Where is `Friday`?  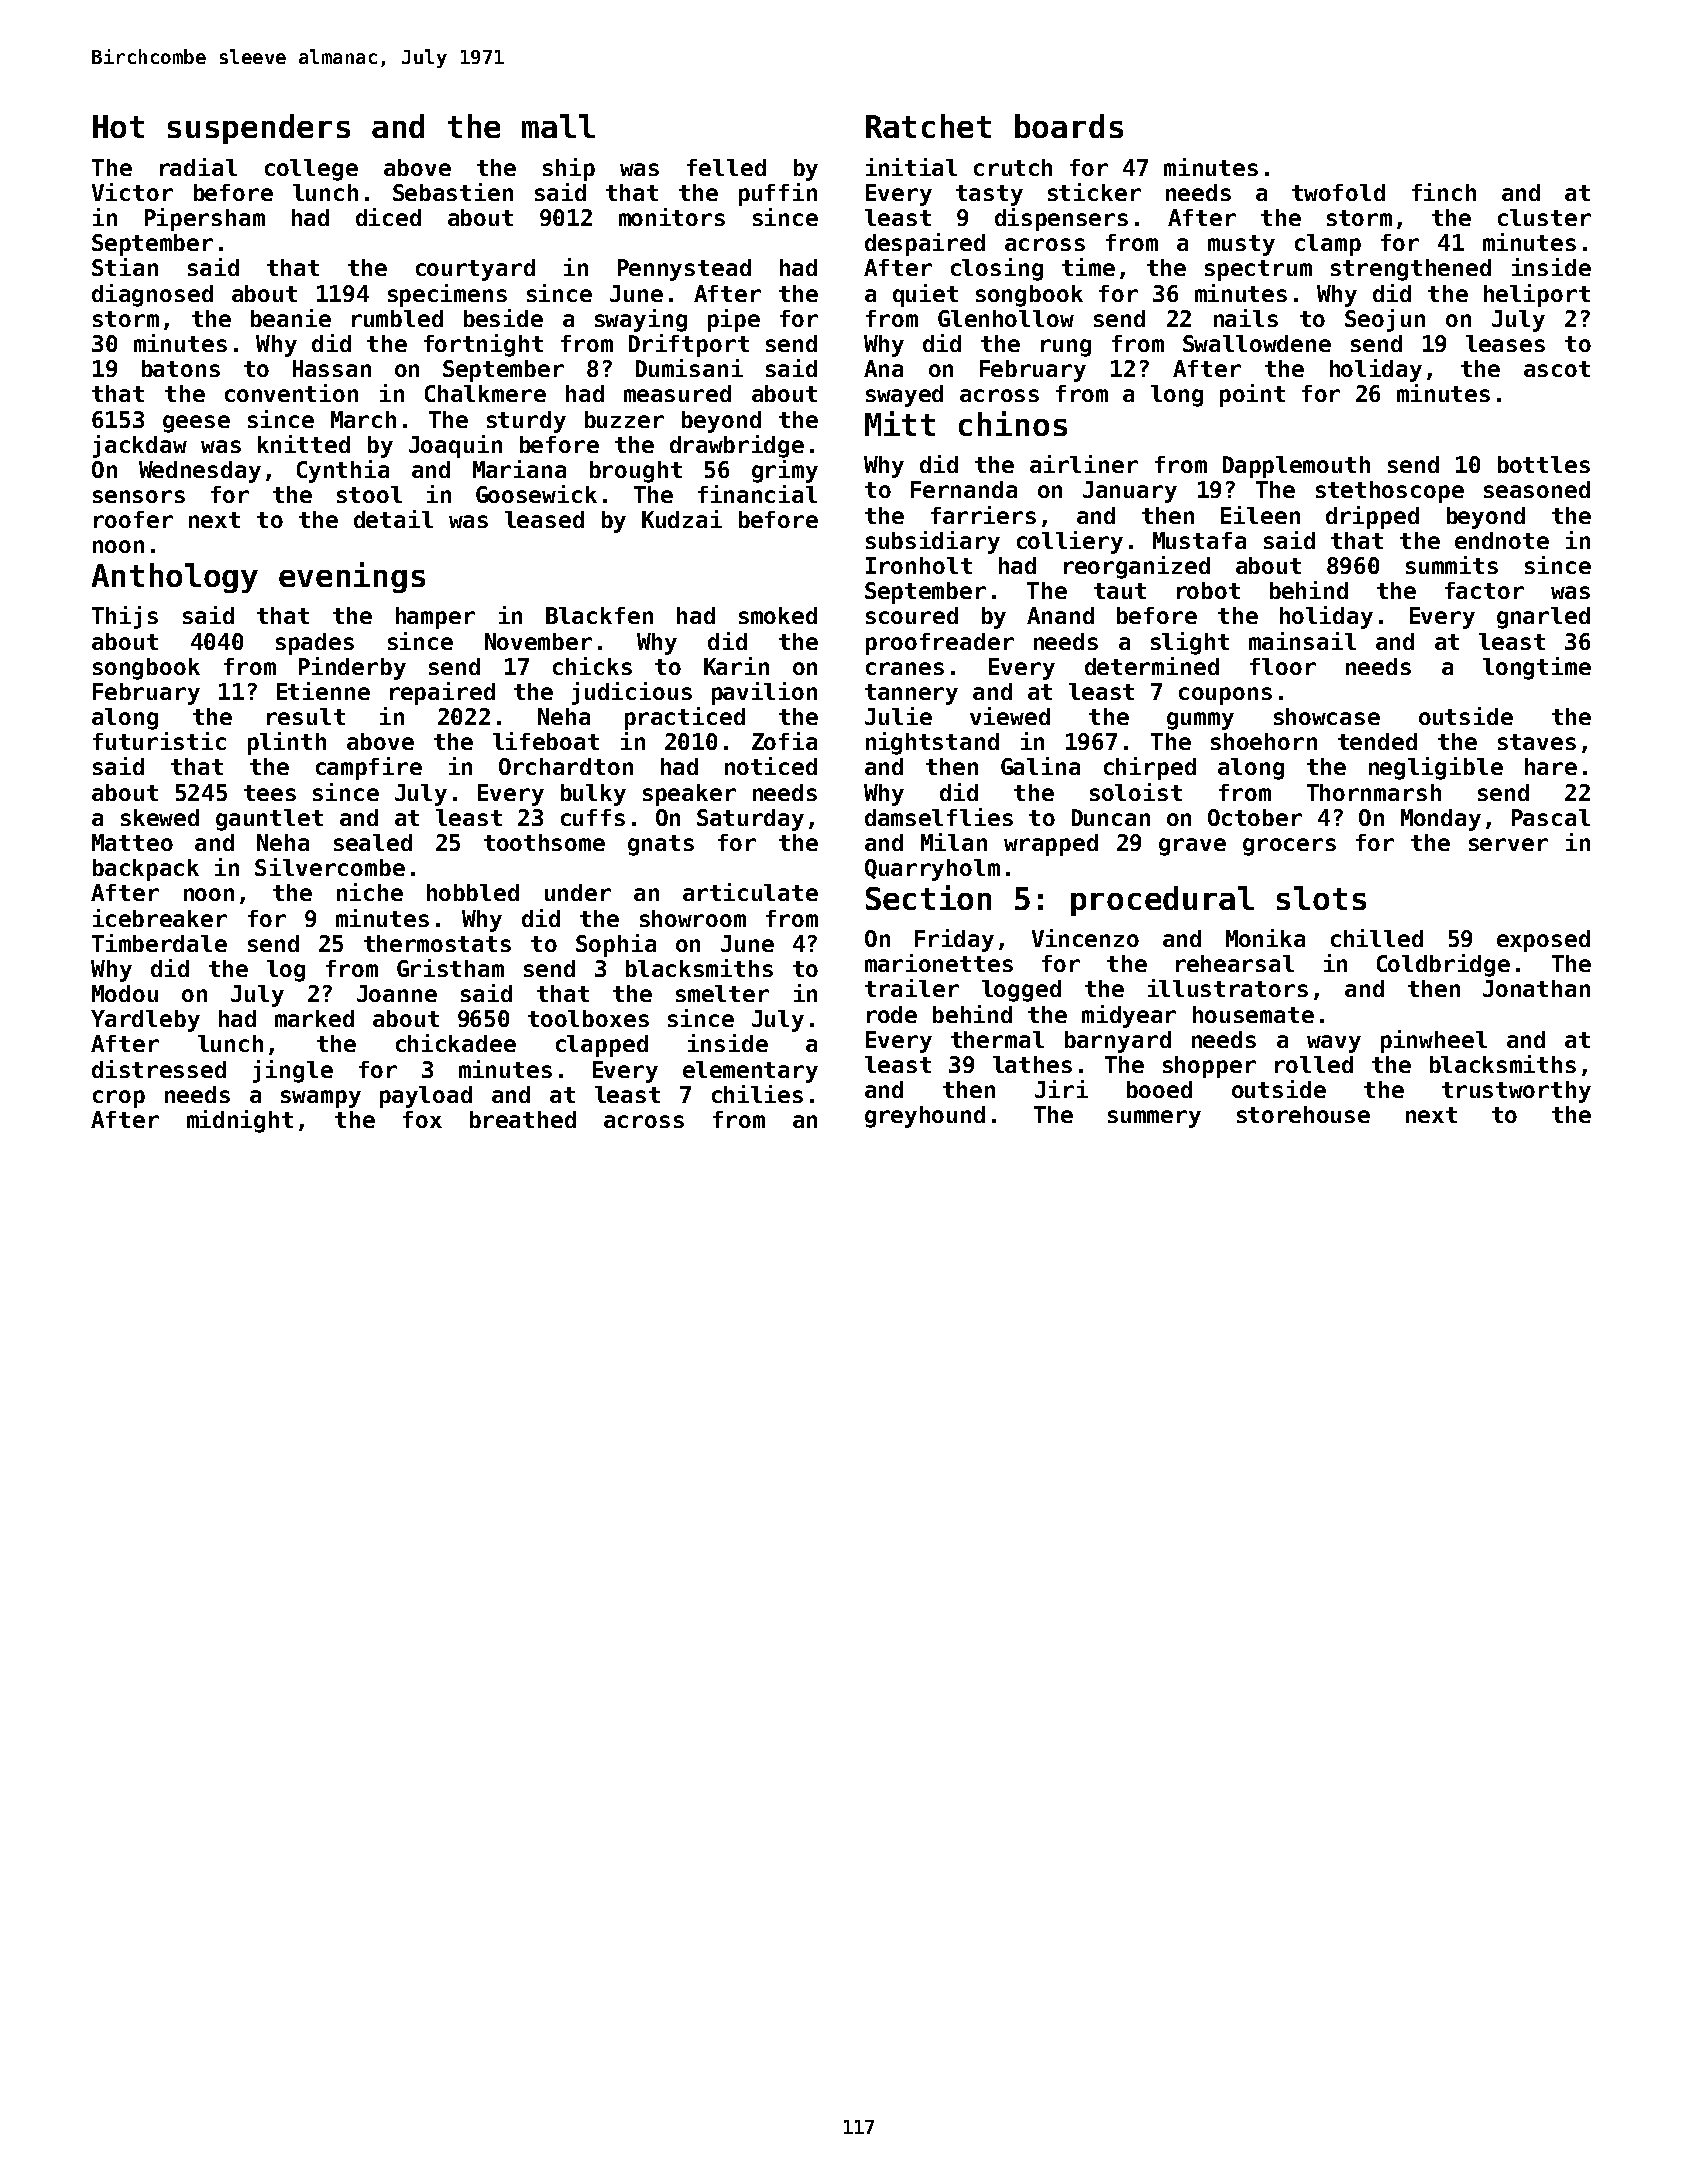
Friday is located at coordinates (954, 940).
